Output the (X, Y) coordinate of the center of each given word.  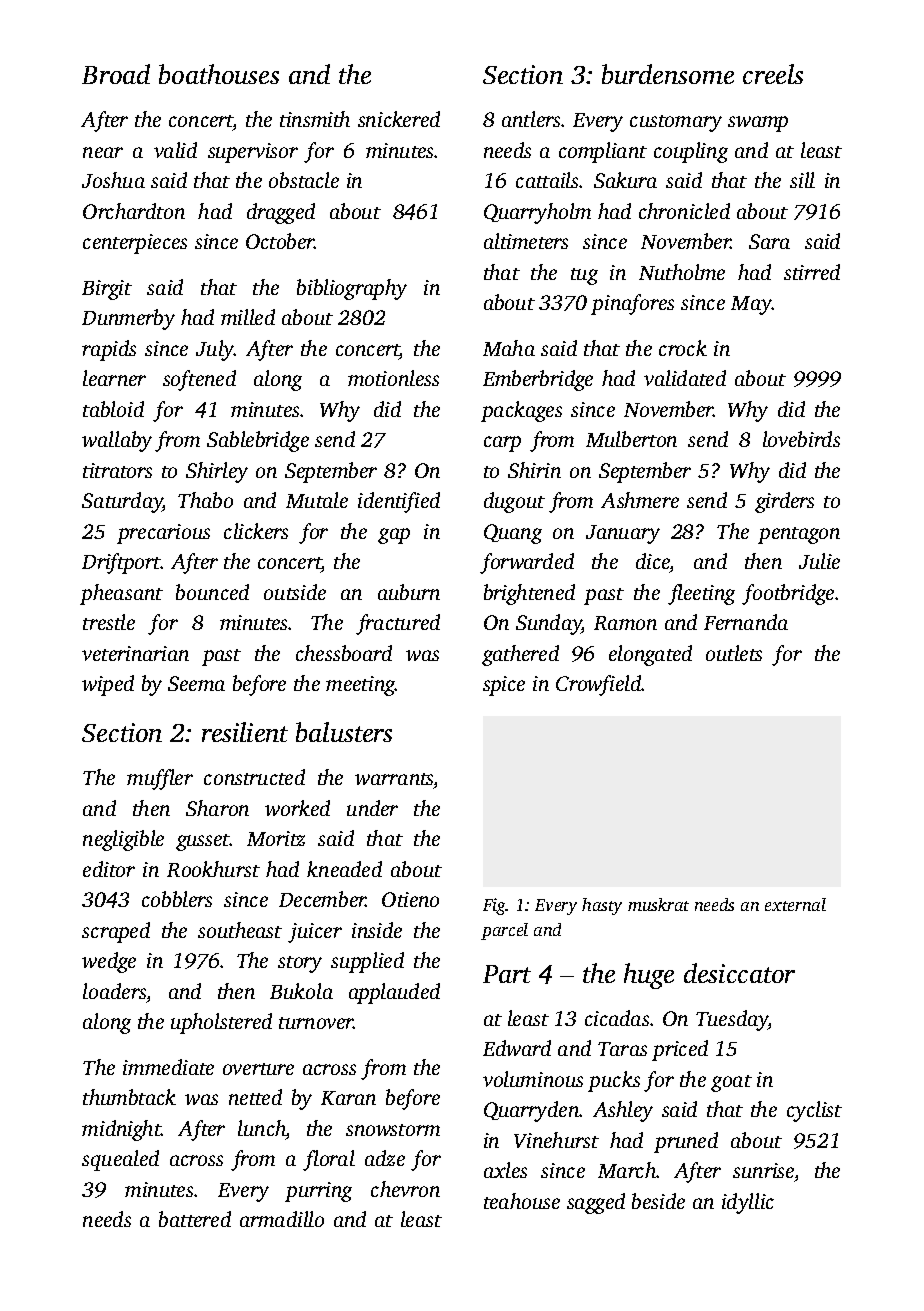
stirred (812, 272)
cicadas (617, 1018)
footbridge (788, 594)
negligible (123, 840)
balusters (344, 732)
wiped (108, 685)
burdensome (668, 74)
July (215, 350)
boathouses (219, 74)
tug (584, 276)
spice (504, 686)
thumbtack (129, 1097)
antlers (531, 119)
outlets (734, 653)
